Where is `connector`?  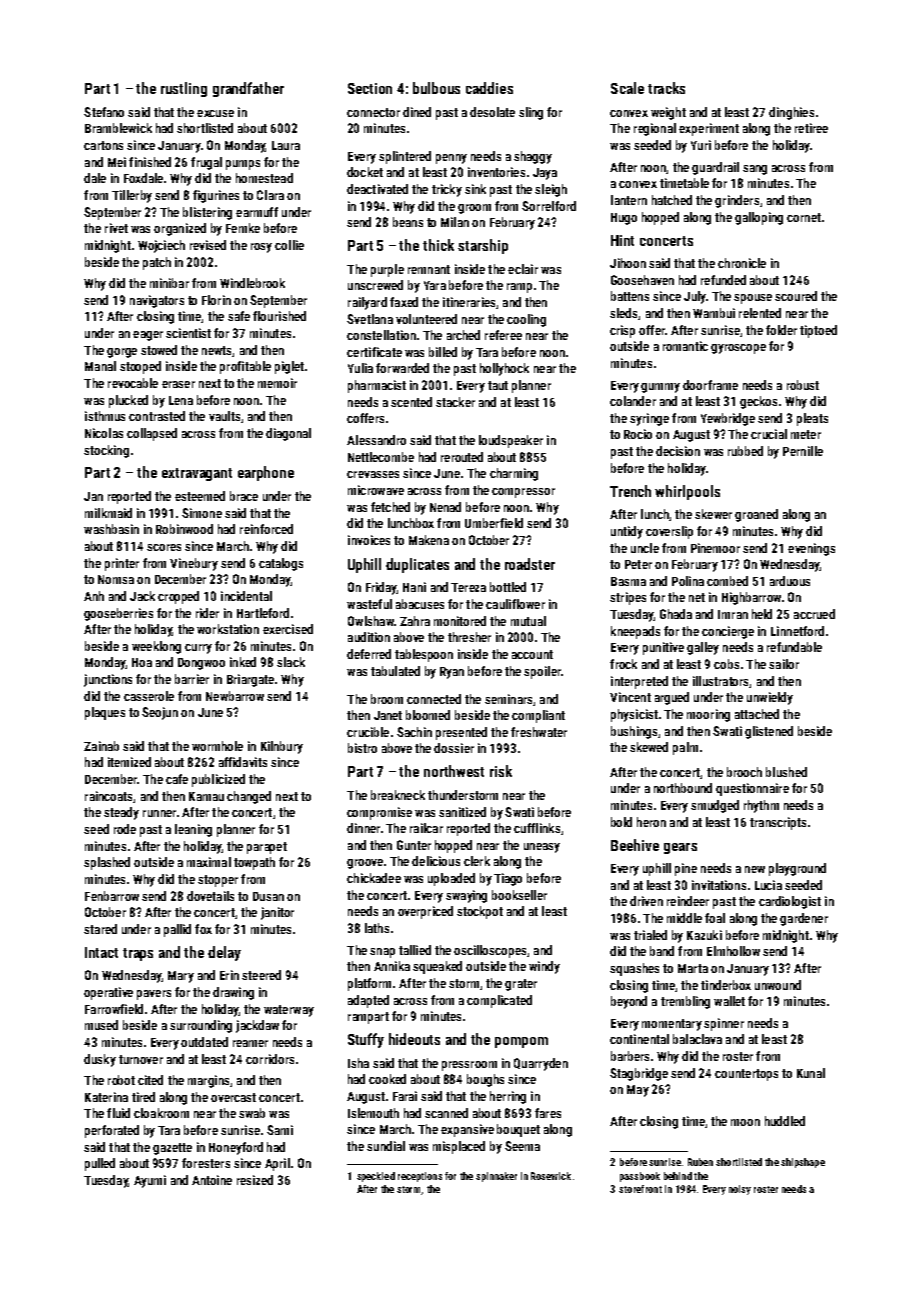 connector is located at coordinates (373, 112).
